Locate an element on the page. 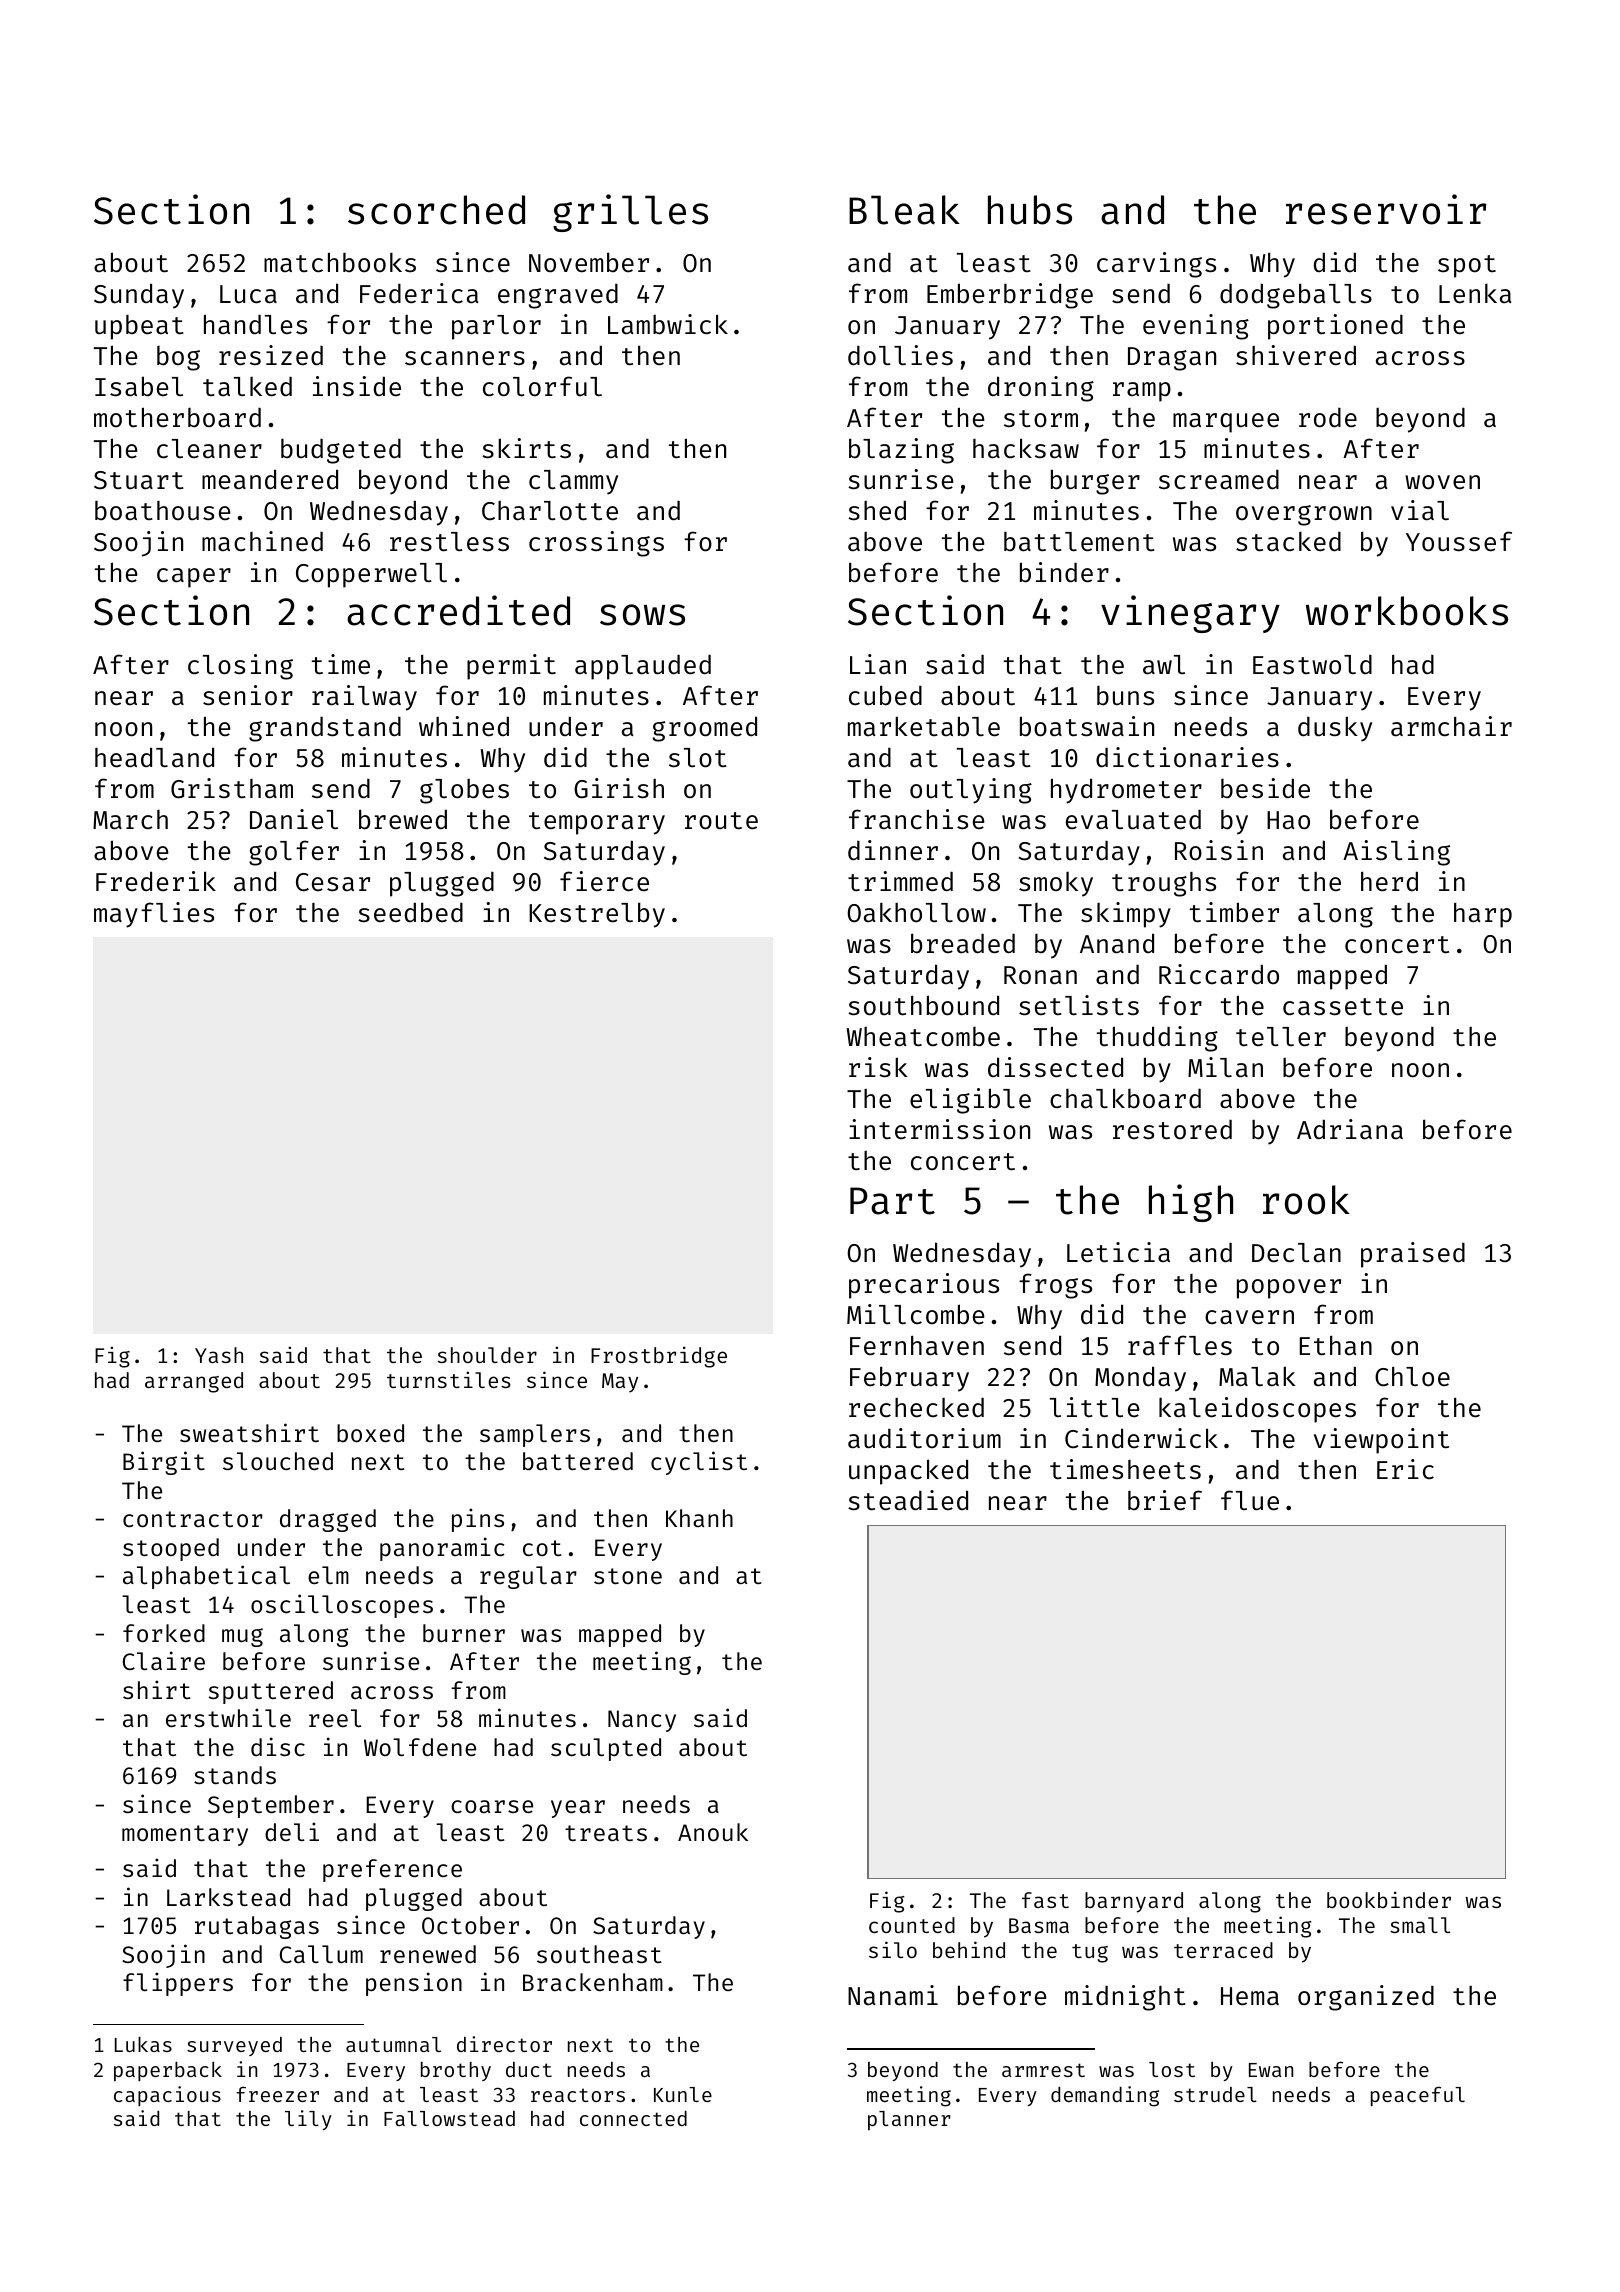  Part is located at coordinates (892, 1201).
